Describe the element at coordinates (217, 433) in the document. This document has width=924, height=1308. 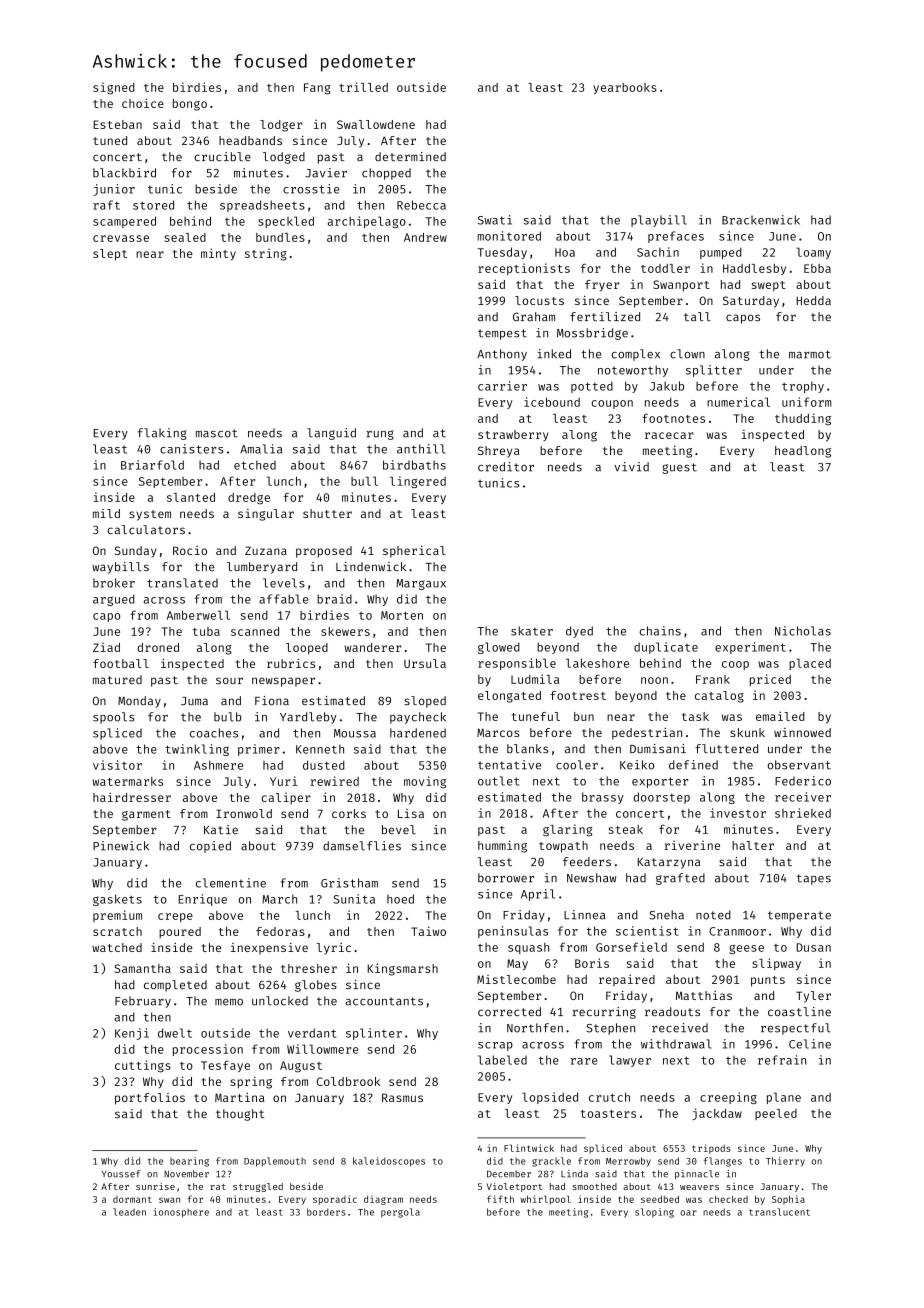
I see `mascot` at that location.
